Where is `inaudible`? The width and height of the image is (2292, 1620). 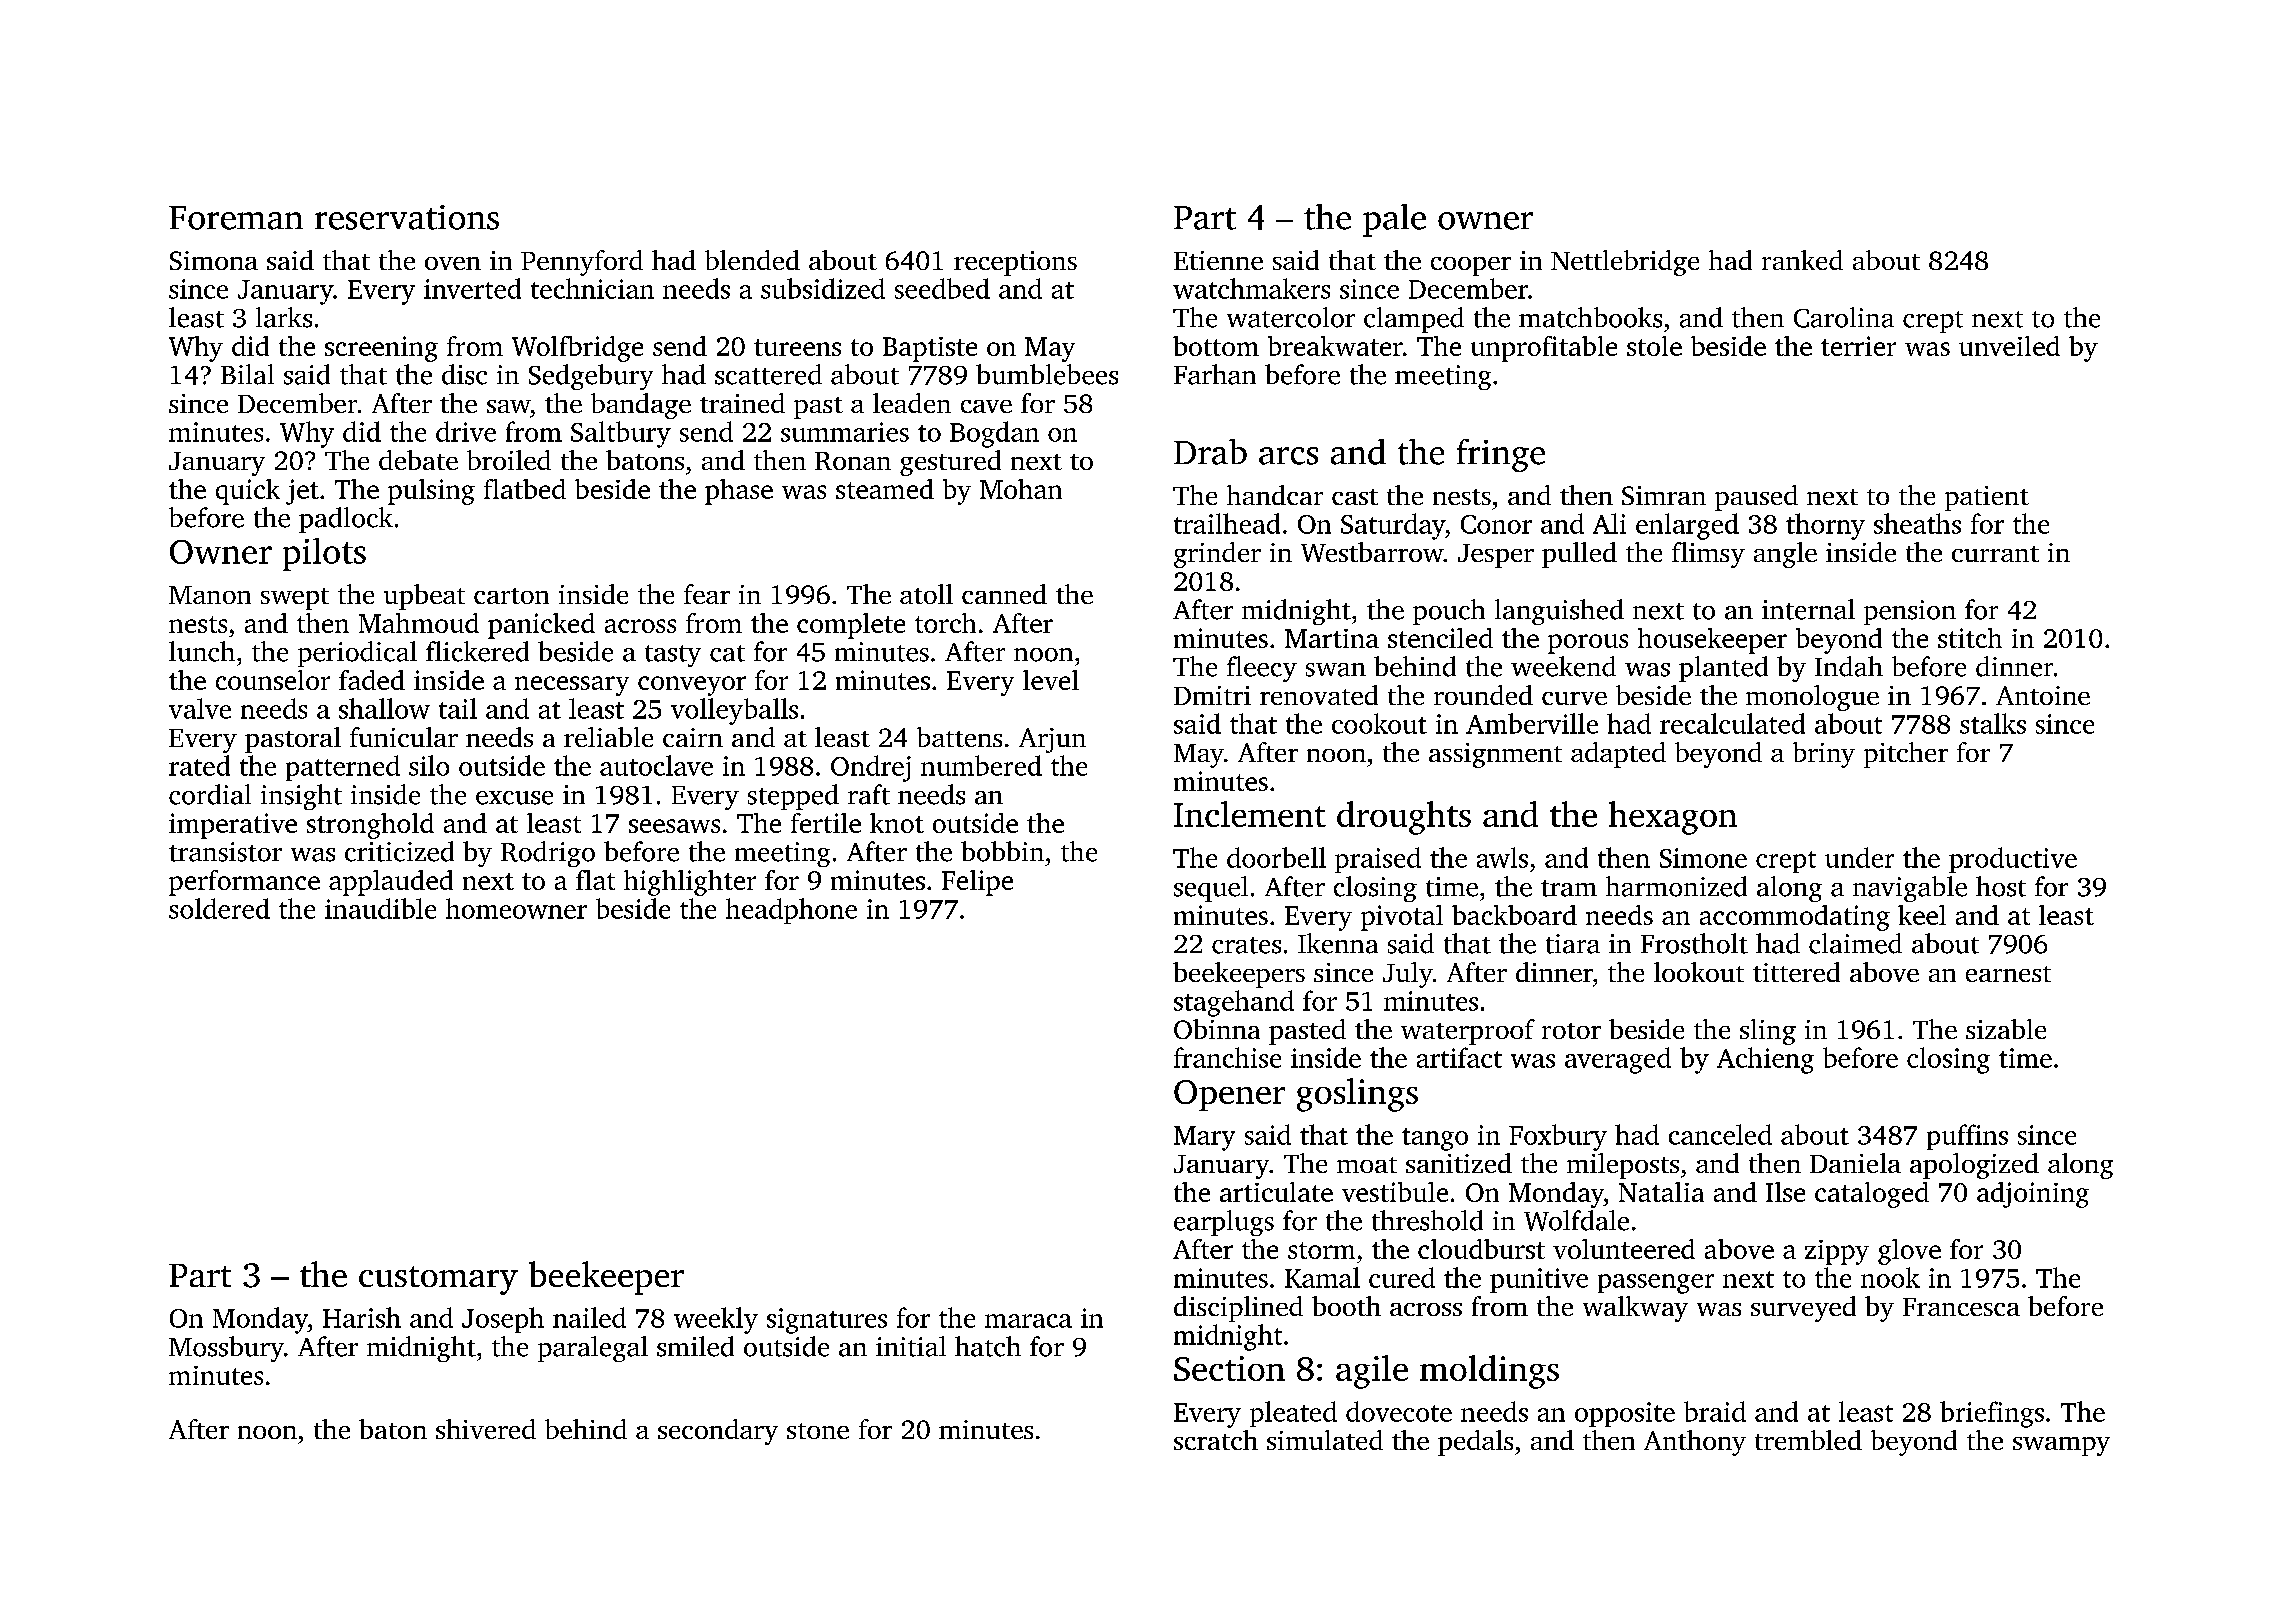
inaudible is located at coordinates (380, 908).
